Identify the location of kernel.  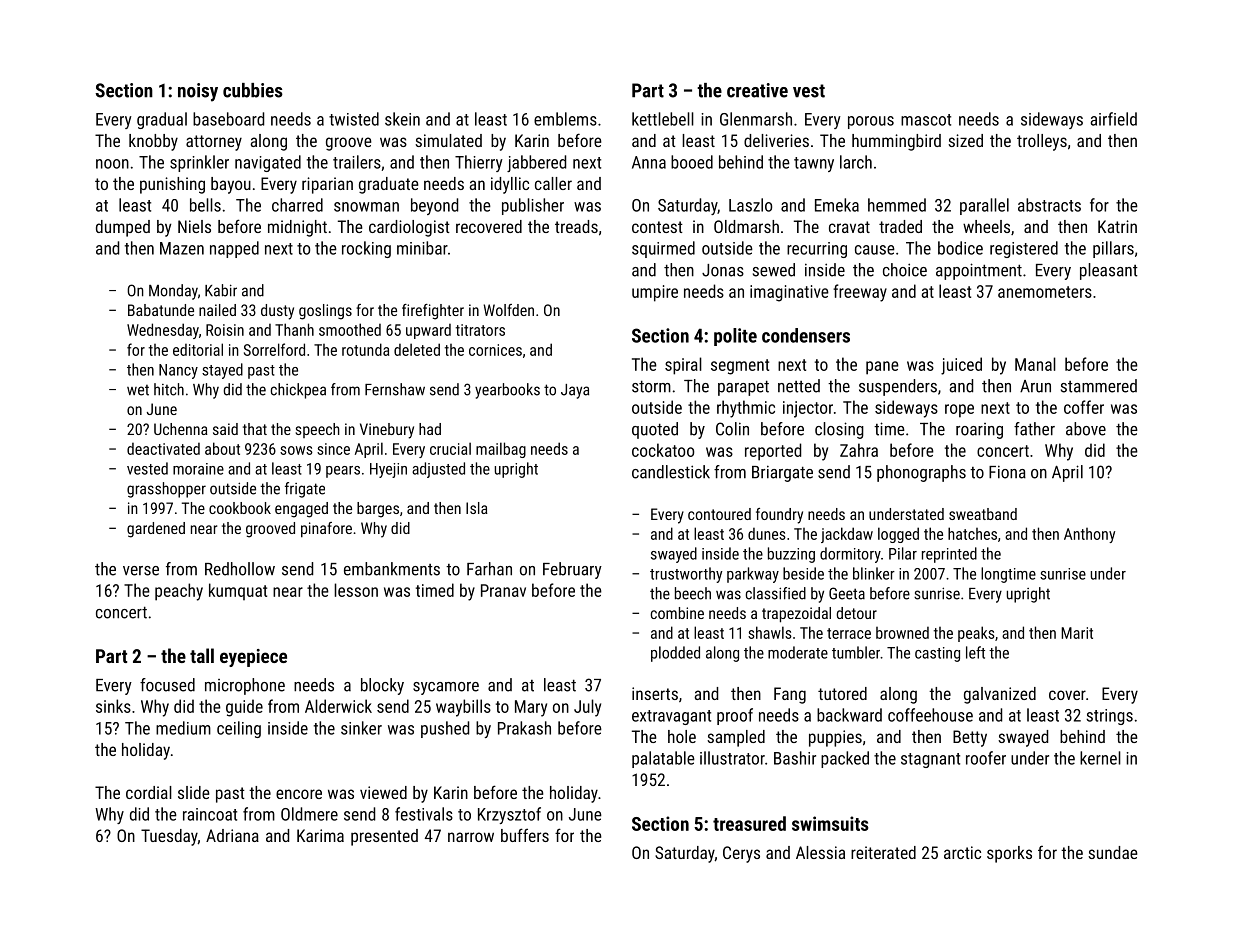
(1100, 758).
